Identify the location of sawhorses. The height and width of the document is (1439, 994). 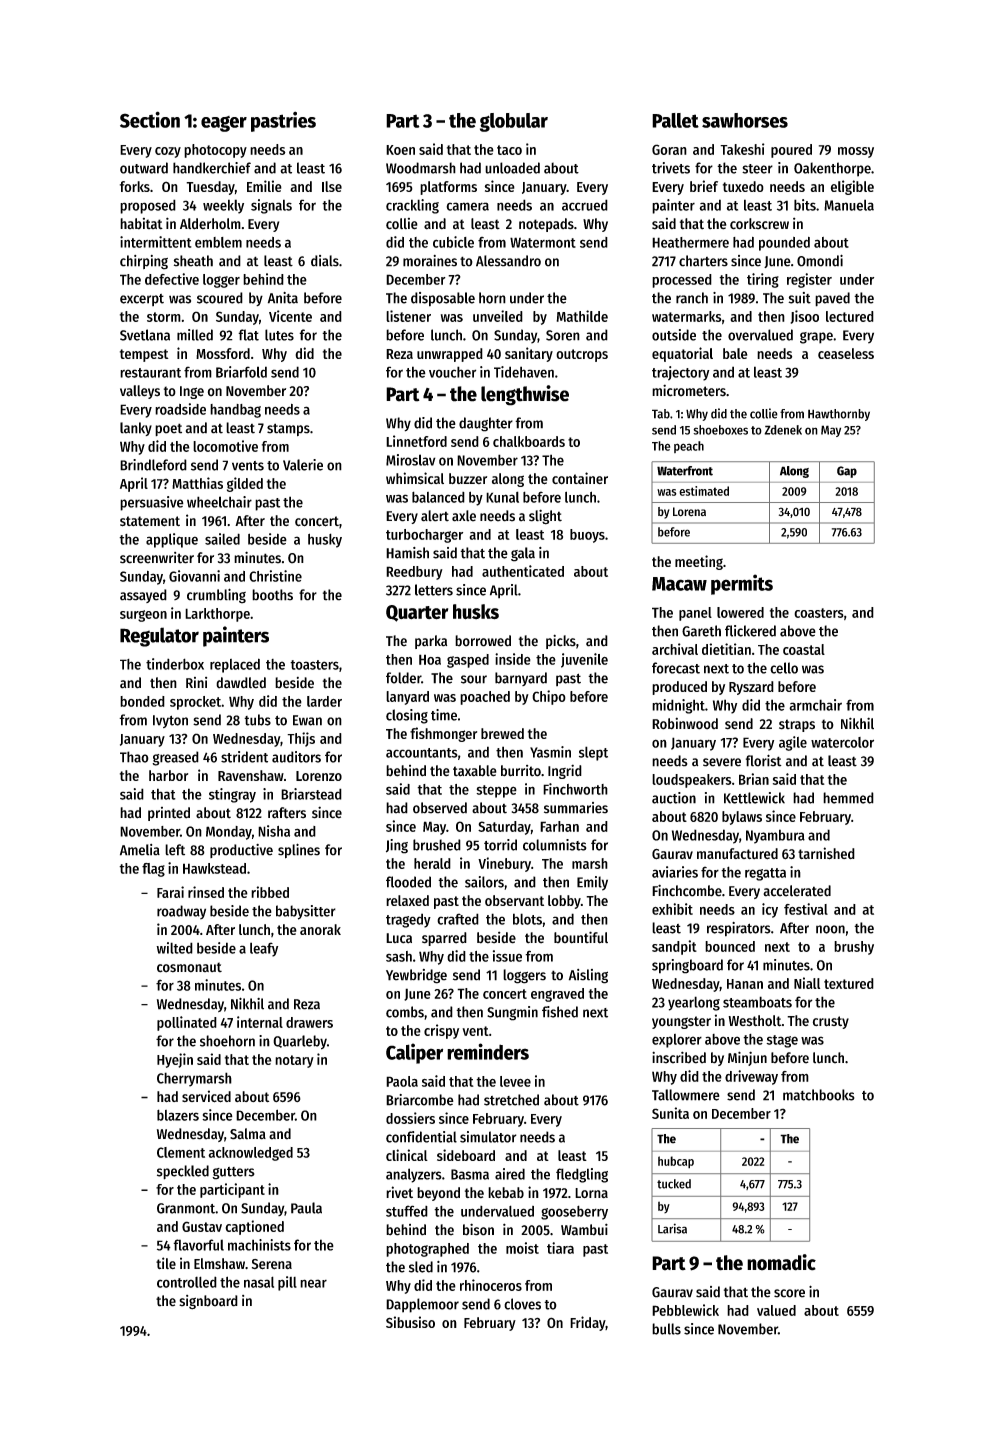
(745, 120).
